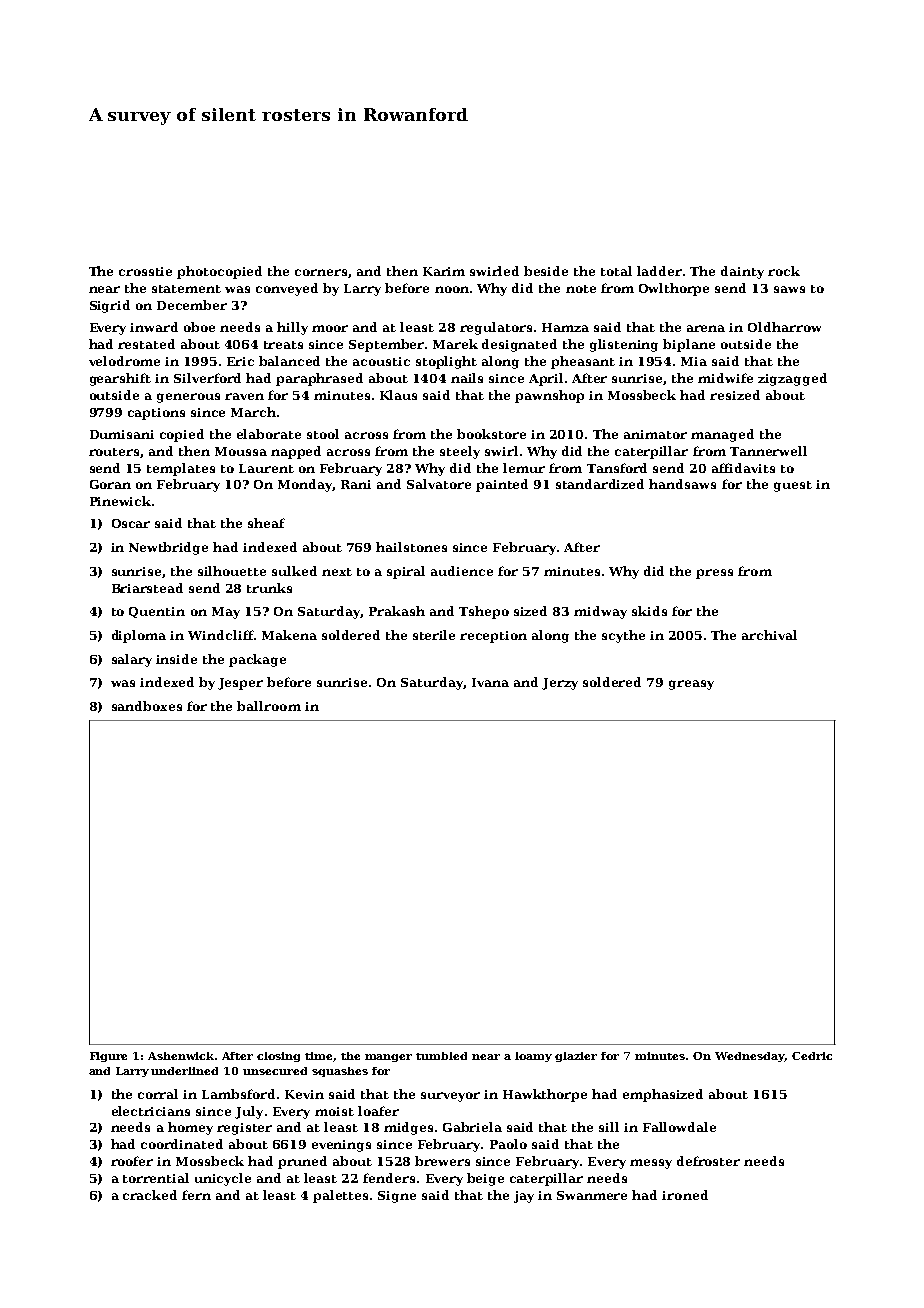 Image resolution: width=924 pixels, height=1308 pixels. I want to click on Rani, so click(356, 484).
